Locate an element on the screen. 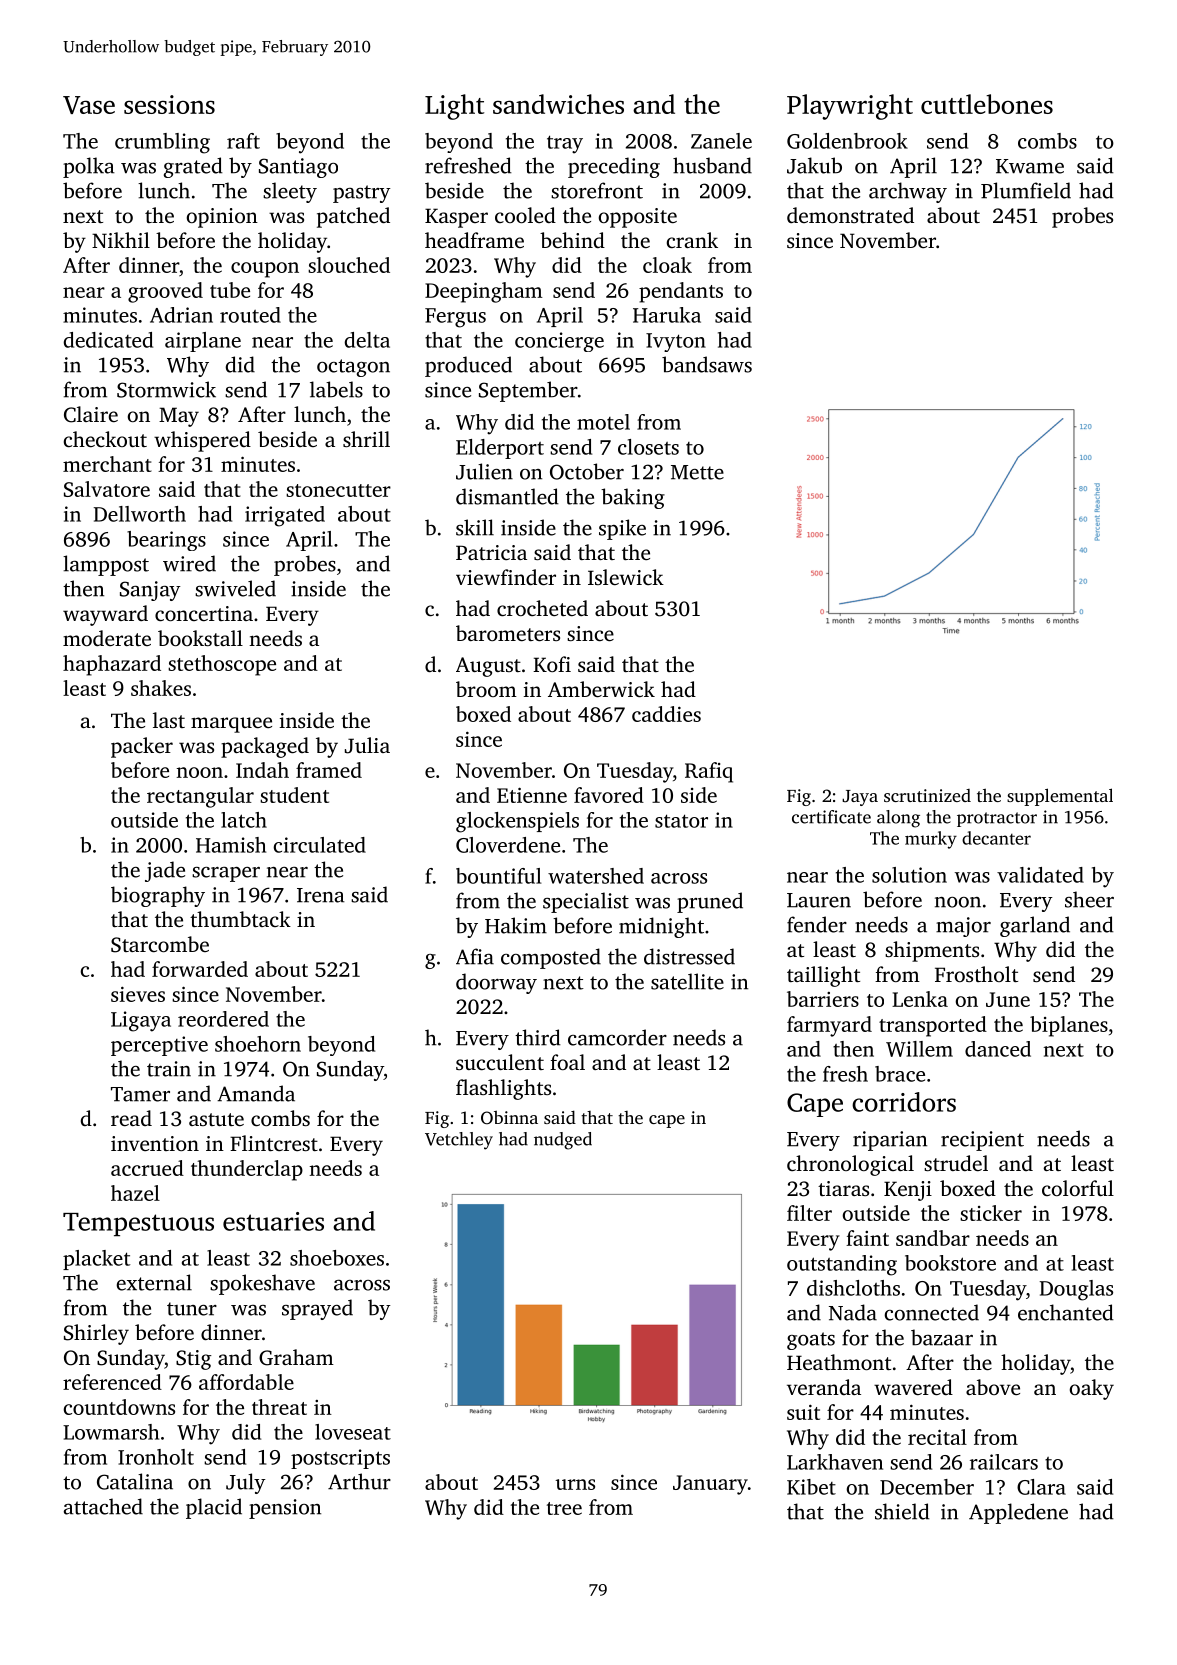 The image size is (1177, 1665). Playwright is located at coordinates (850, 107).
